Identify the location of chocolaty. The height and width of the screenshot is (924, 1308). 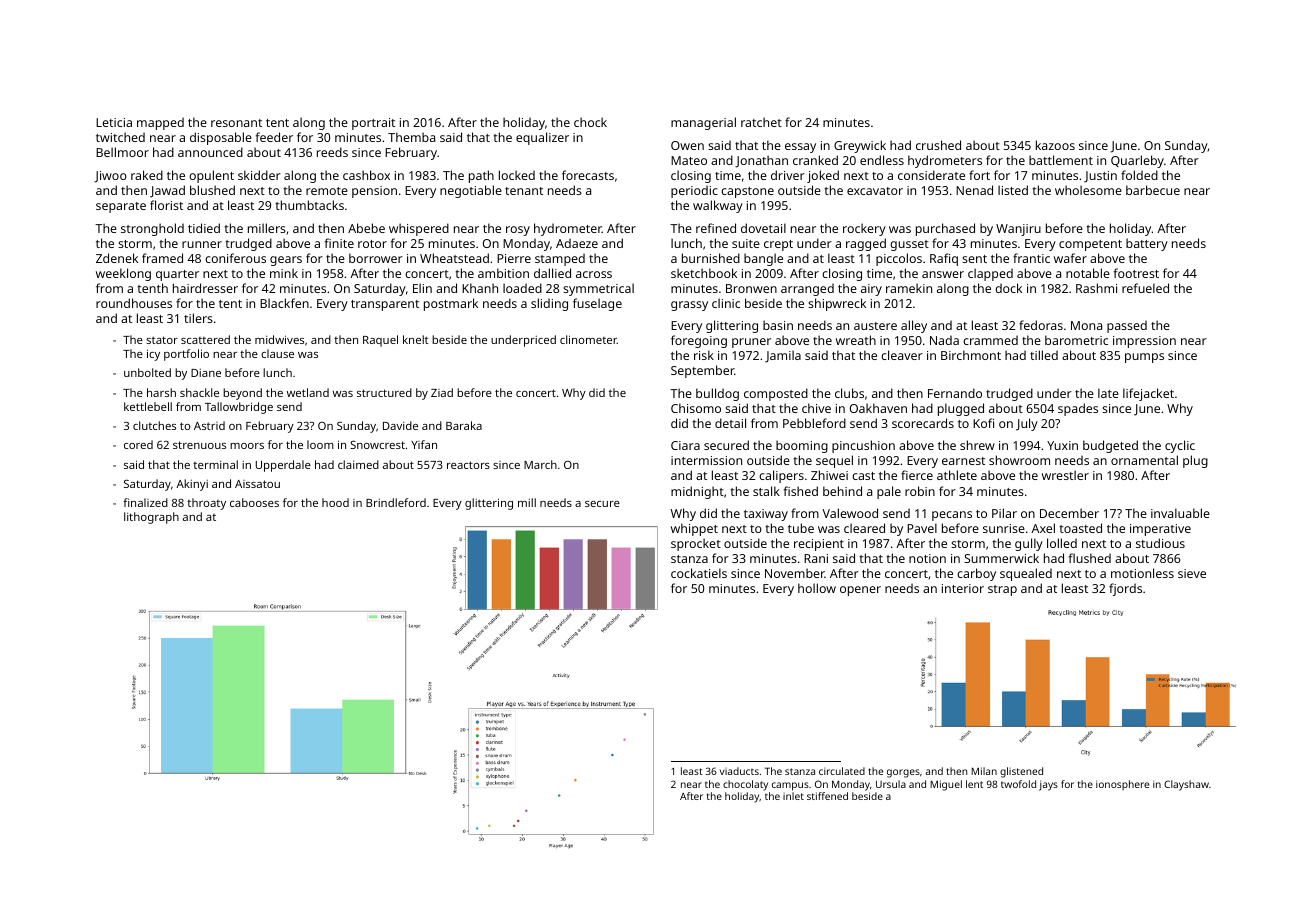
(745, 785).
